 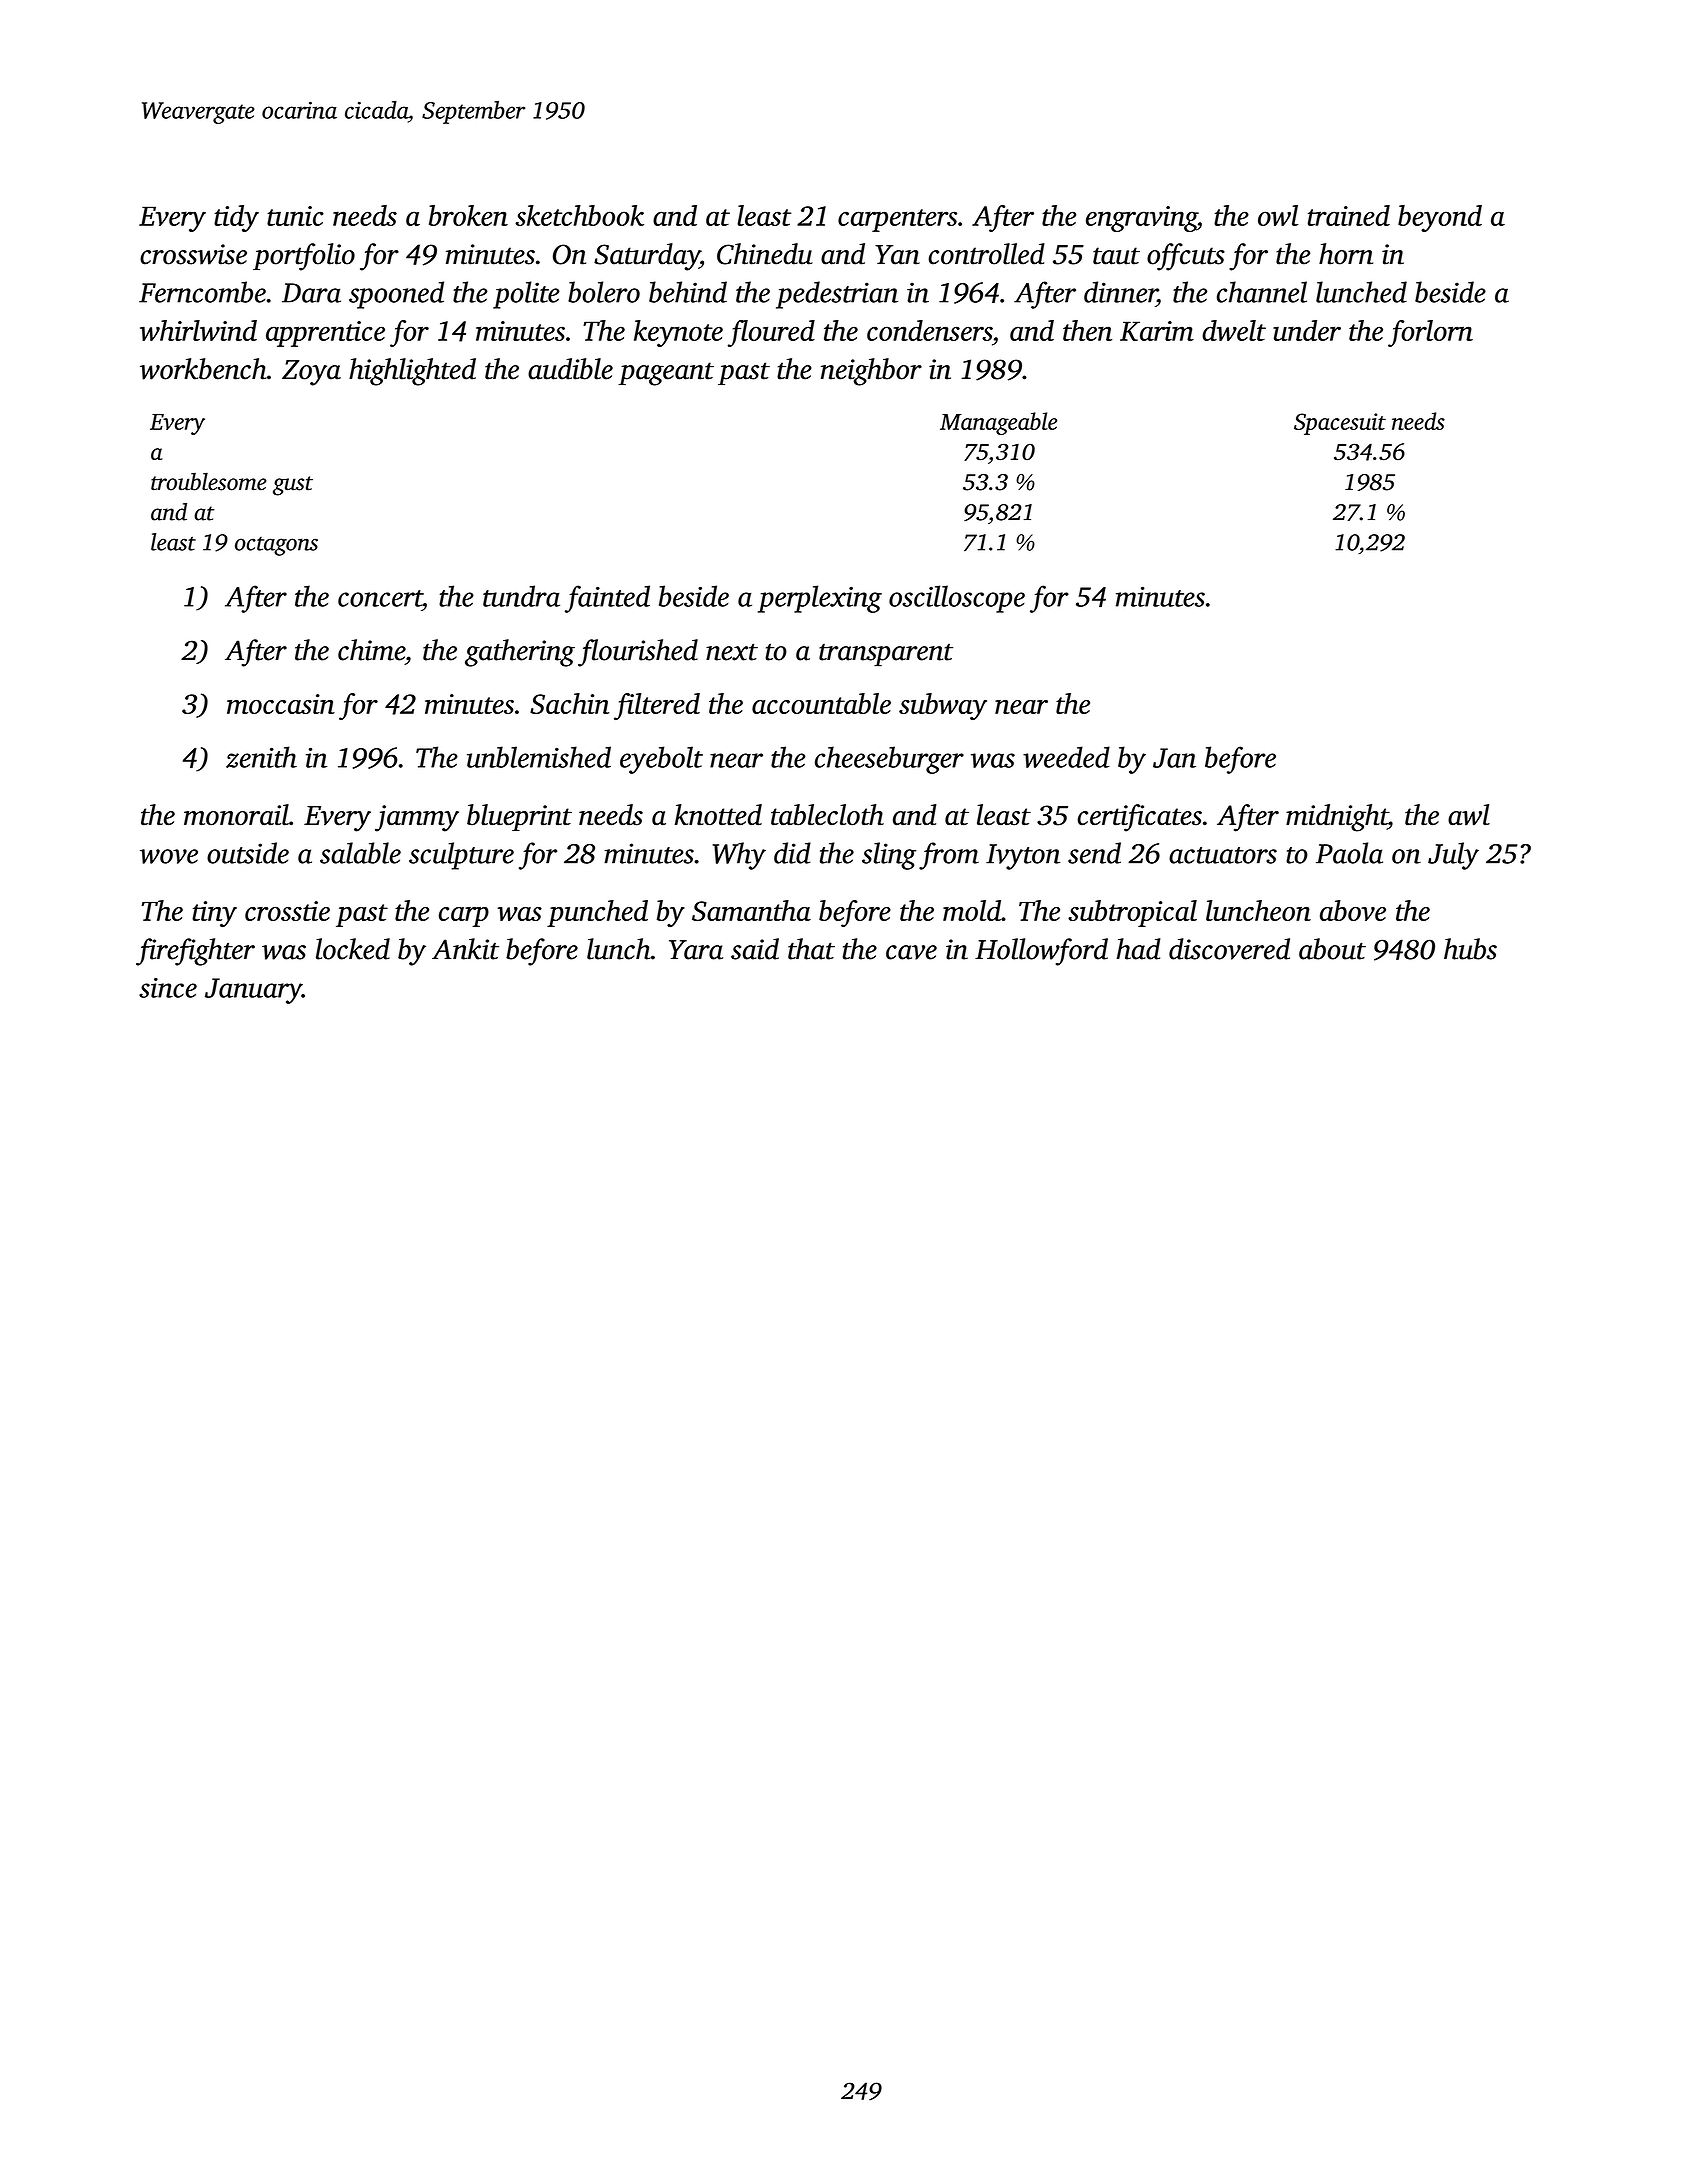 What do you see at coordinates (253, 991) in the screenshot?
I see `January` at bounding box center [253, 991].
